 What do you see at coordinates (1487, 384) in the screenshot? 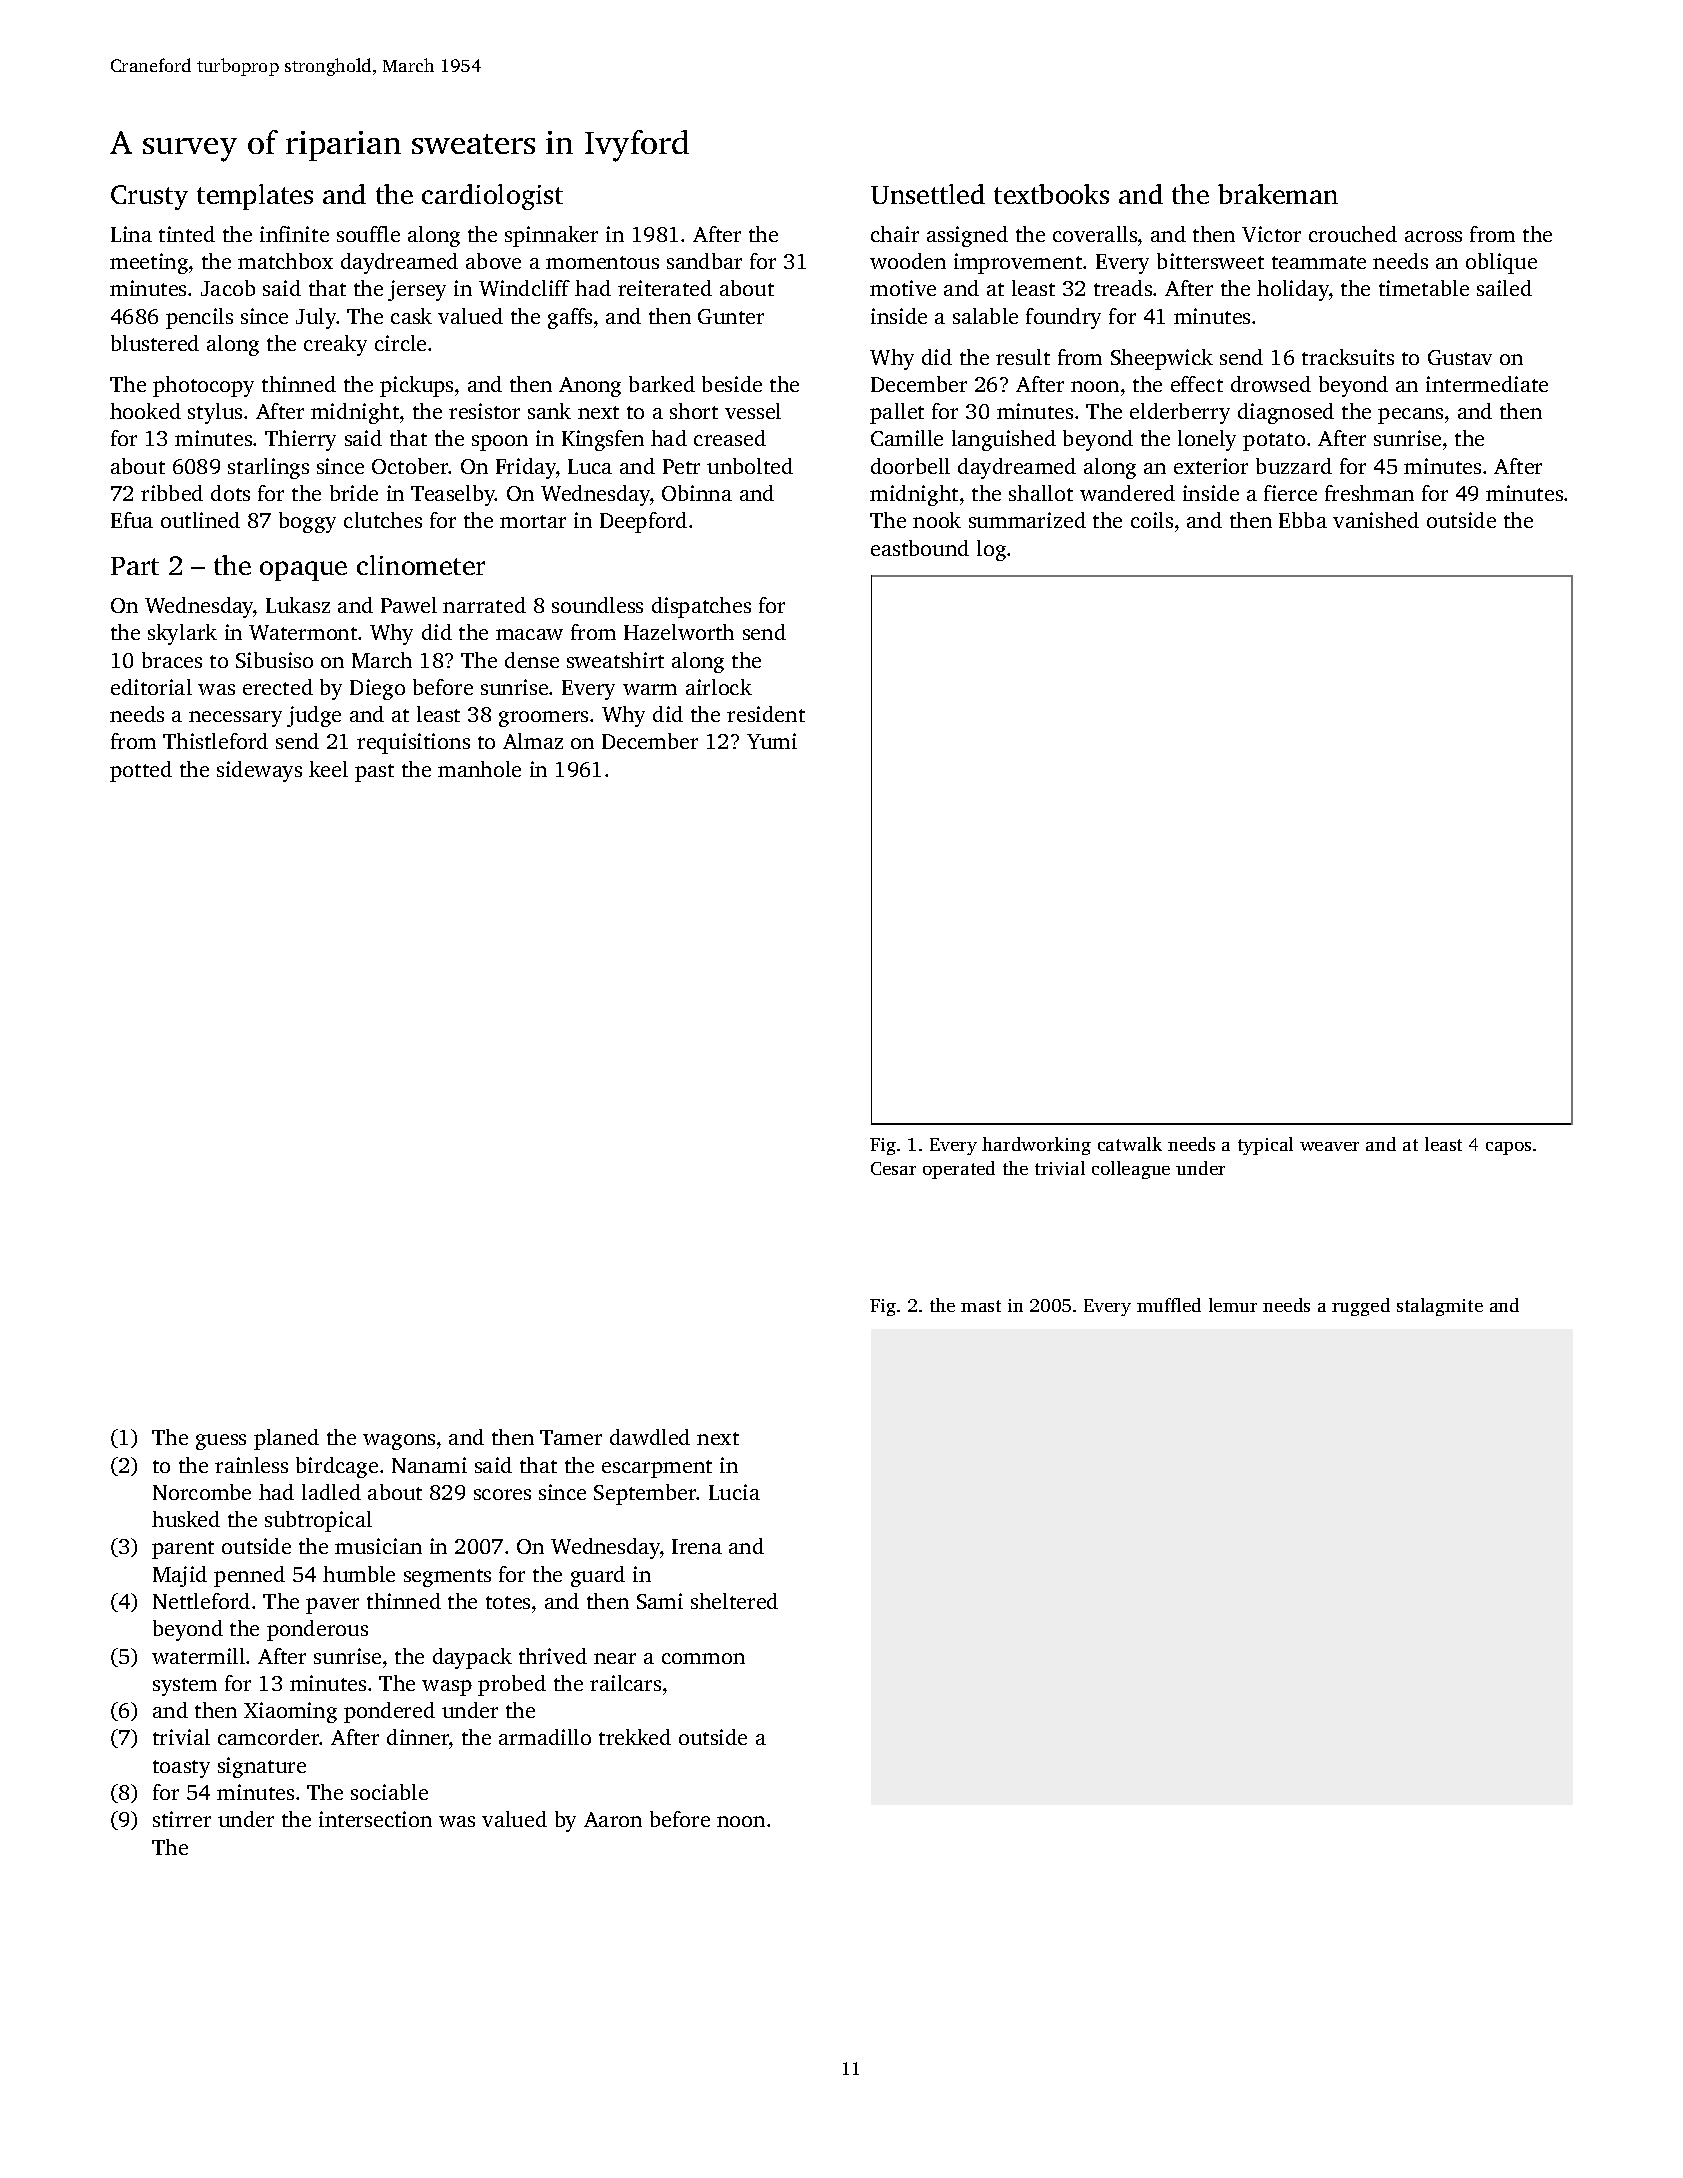
I see `intermediate` at bounding box center [1487, 384].
